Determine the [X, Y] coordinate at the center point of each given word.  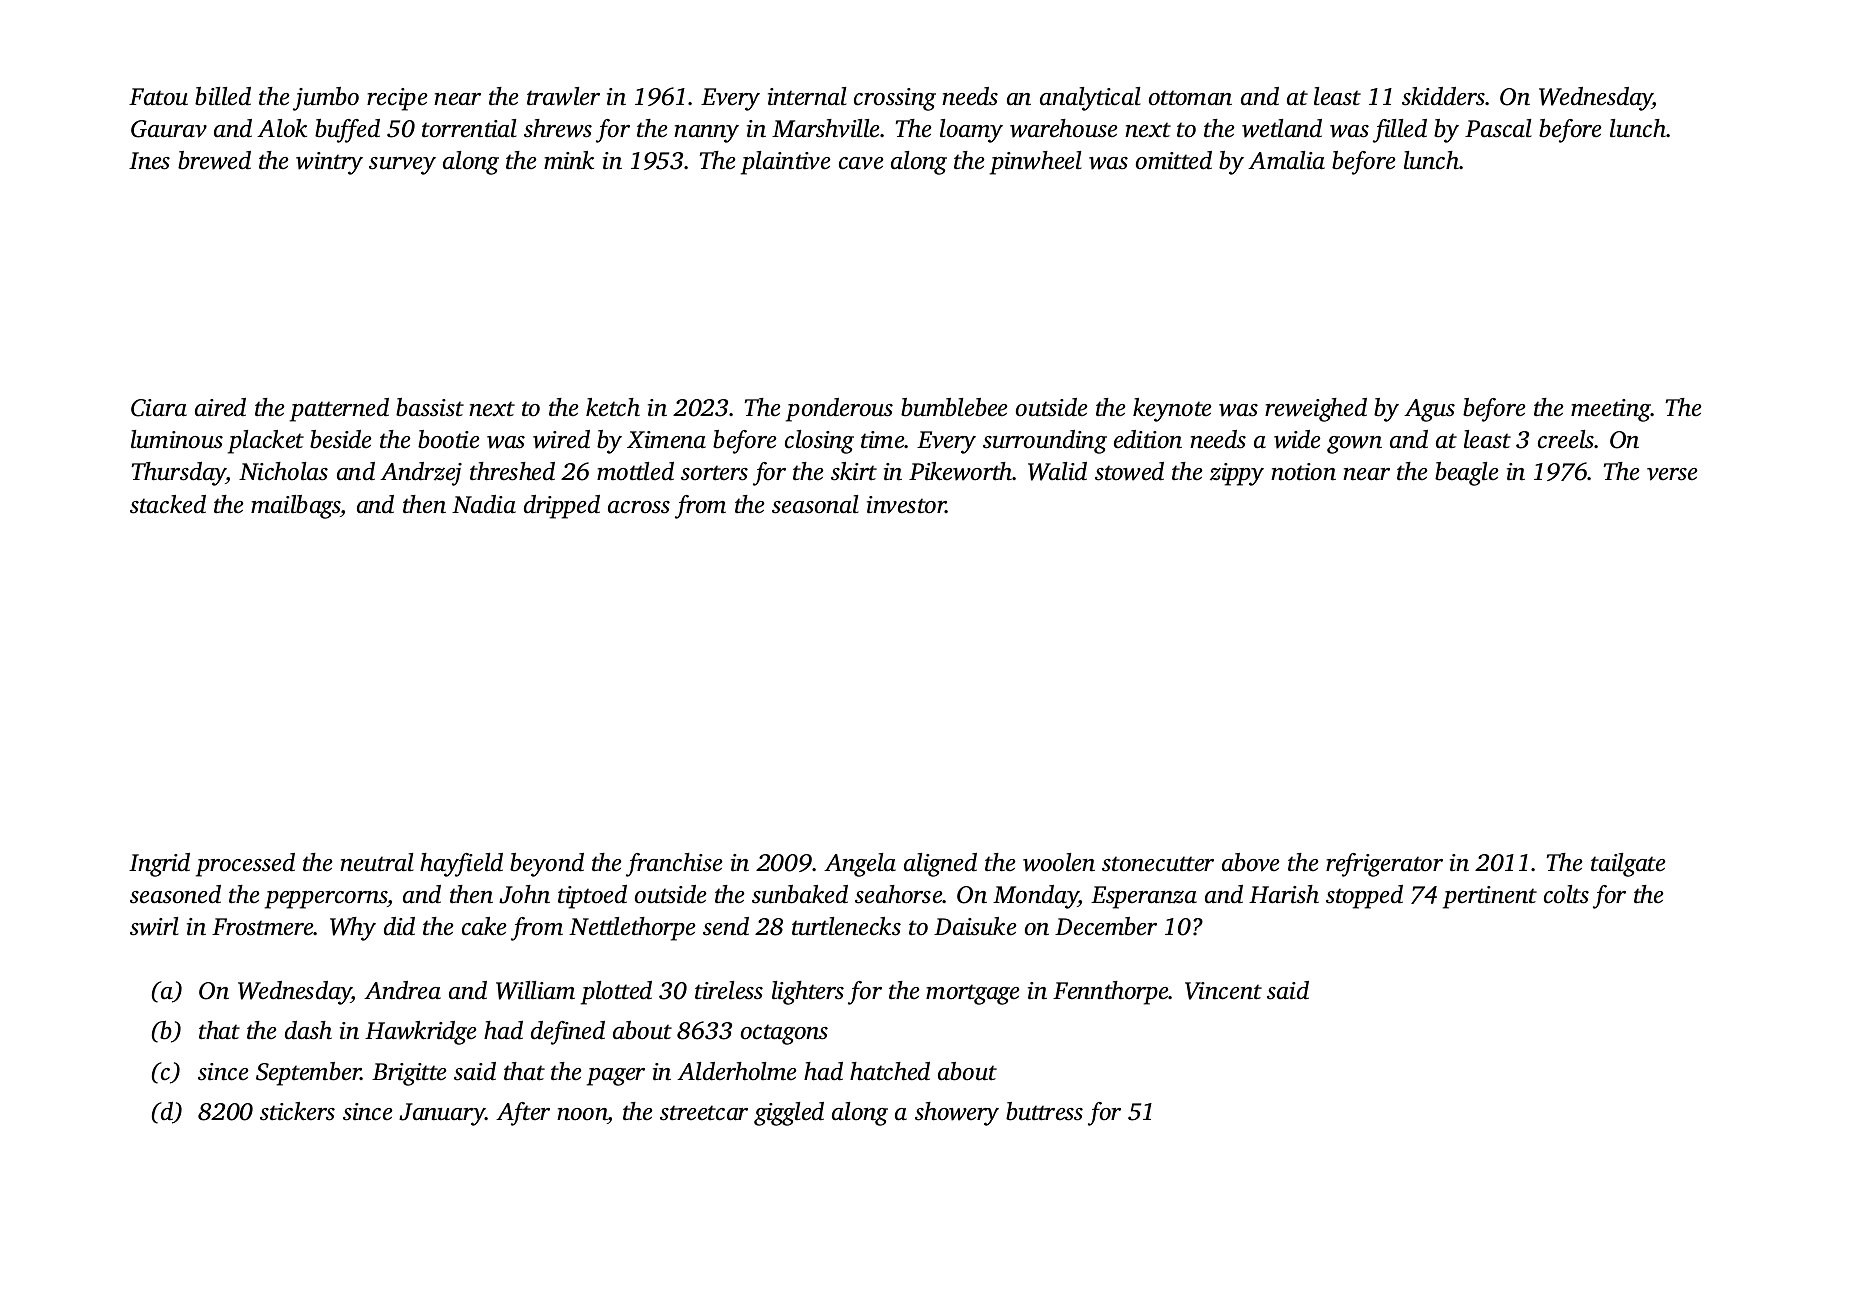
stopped [1364, 897]
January [442, 1114]
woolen [1059, 862]
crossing [895, 99]
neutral [376, 862]
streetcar [704, 1113]
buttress [1044, 1111]
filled [1400, 131]
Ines [149, 161]
